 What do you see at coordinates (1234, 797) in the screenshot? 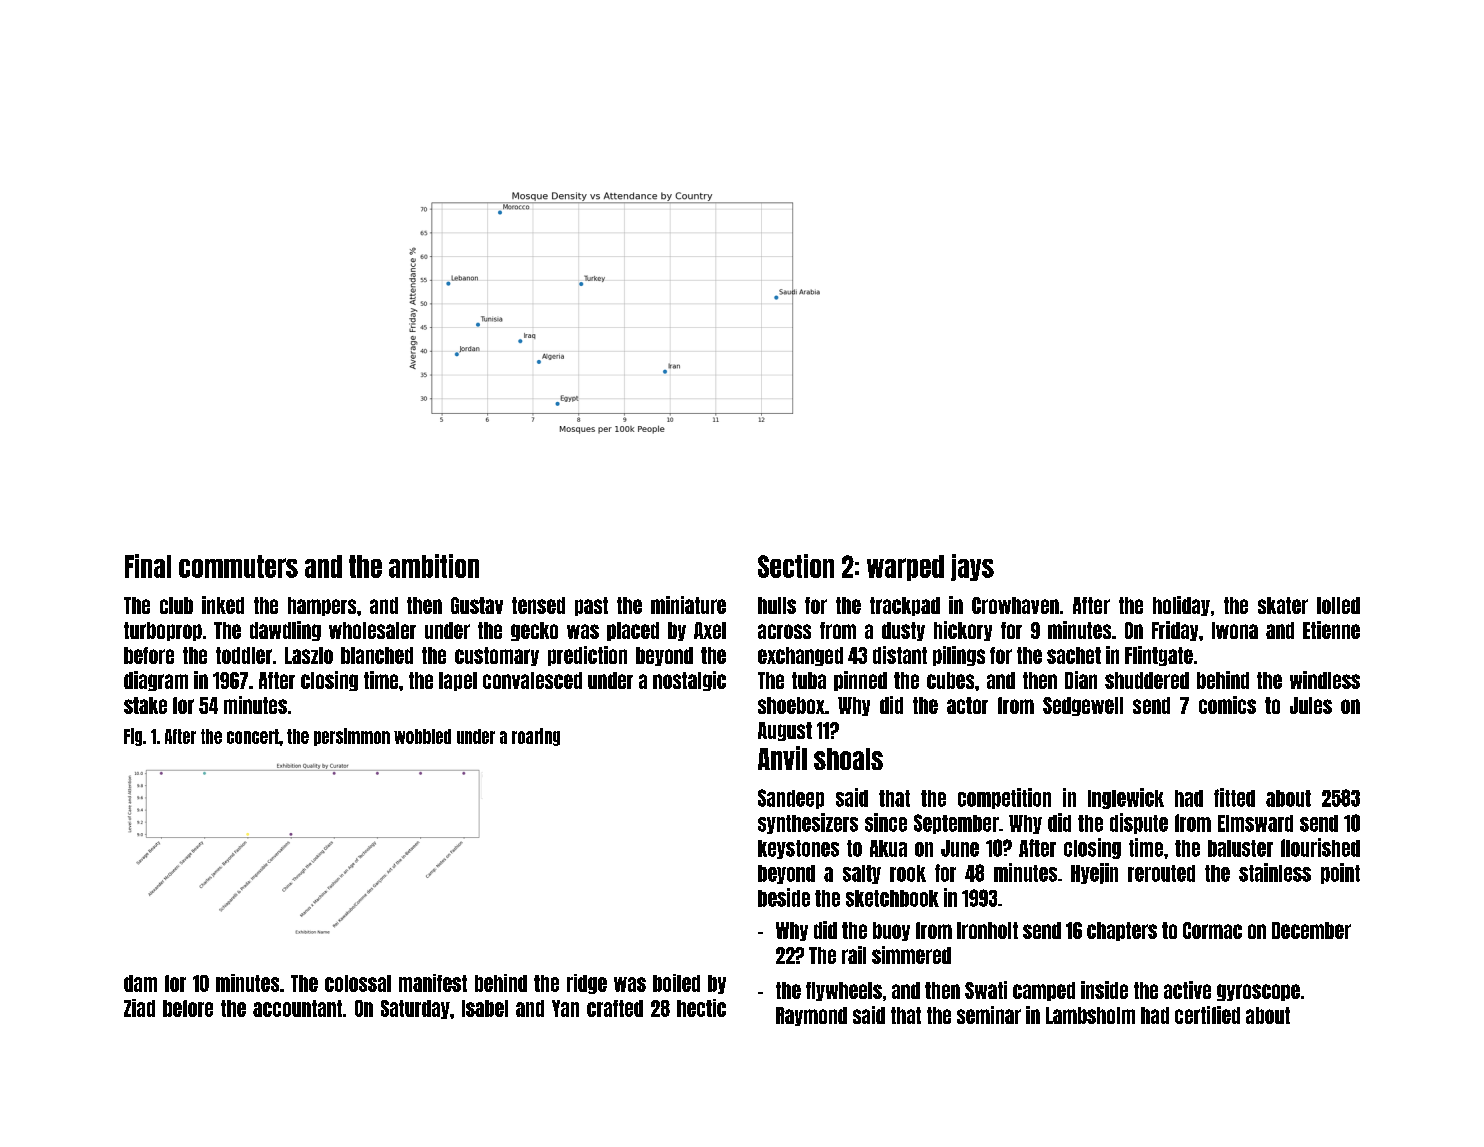
I see `fitted` at bounding box center [1234, 797].
